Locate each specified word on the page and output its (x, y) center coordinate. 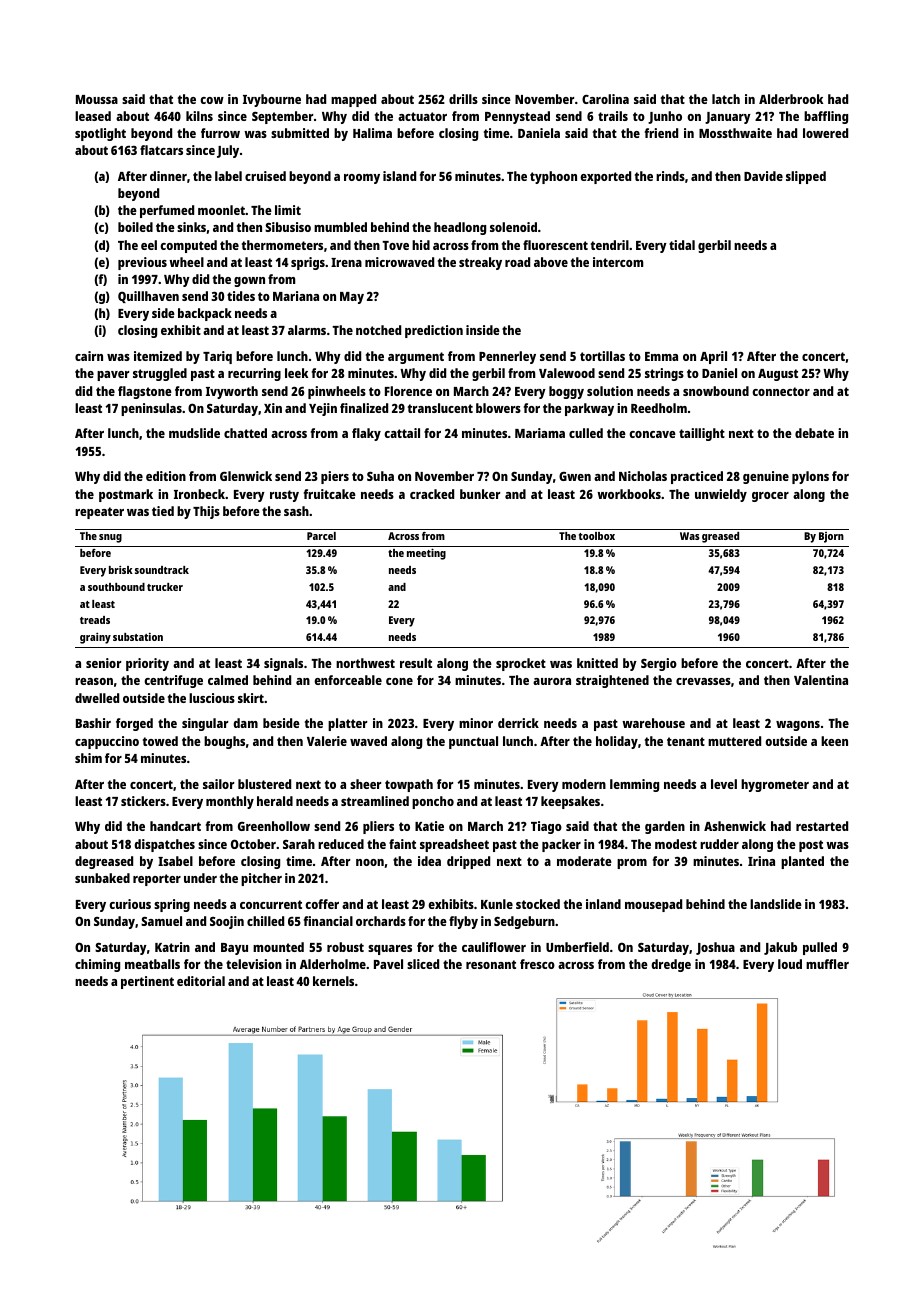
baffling (826, 117)
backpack (205, 314)
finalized (364, 408)
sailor (218, 784)
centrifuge (173, 681)
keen (834, 741)
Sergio (659, 664)
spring (172, 905)
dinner (168, 176)
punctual (473, 742)
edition (166, 476)
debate (814, 433)
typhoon (553, 177)
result (416, 663)
